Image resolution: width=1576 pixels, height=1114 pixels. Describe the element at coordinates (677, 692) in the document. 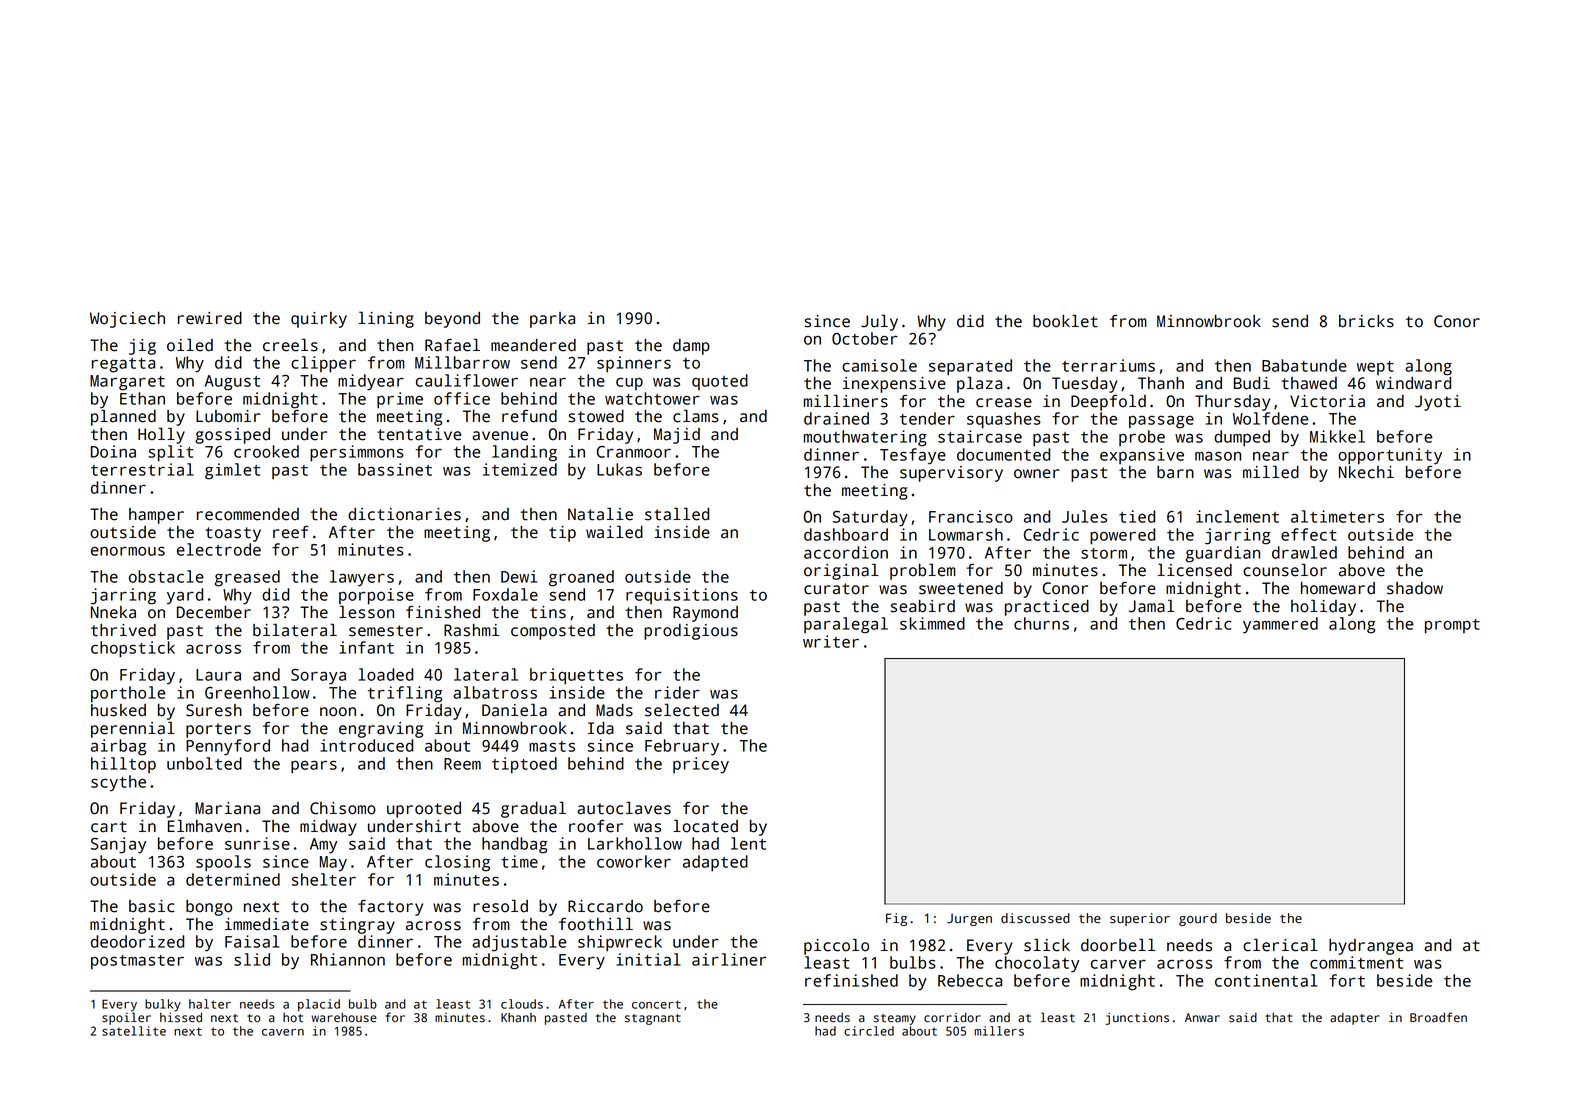

I see `rider` at that location.
